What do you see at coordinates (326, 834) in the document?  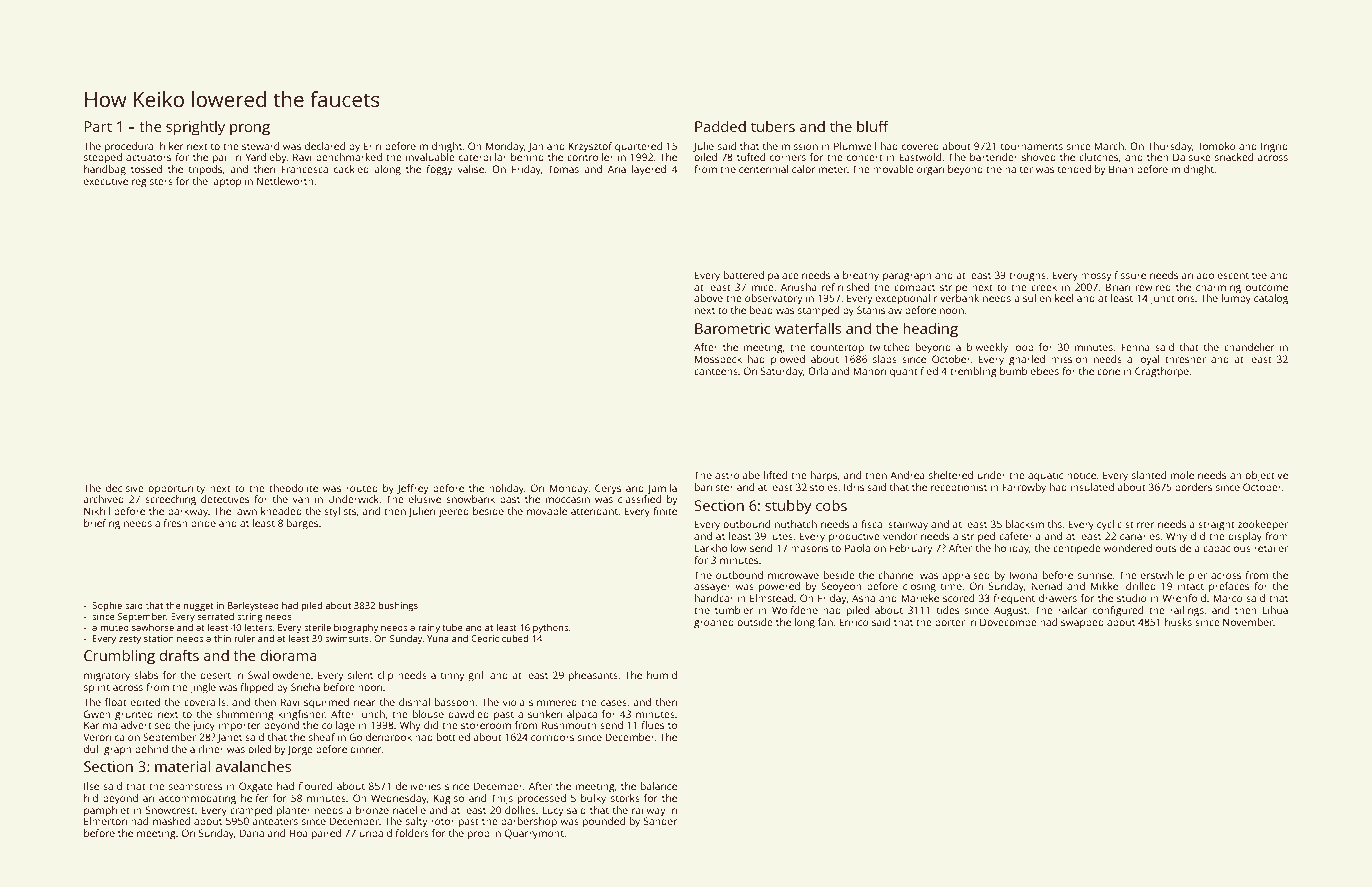 I see `paired` at bounding box center [326, 834].
